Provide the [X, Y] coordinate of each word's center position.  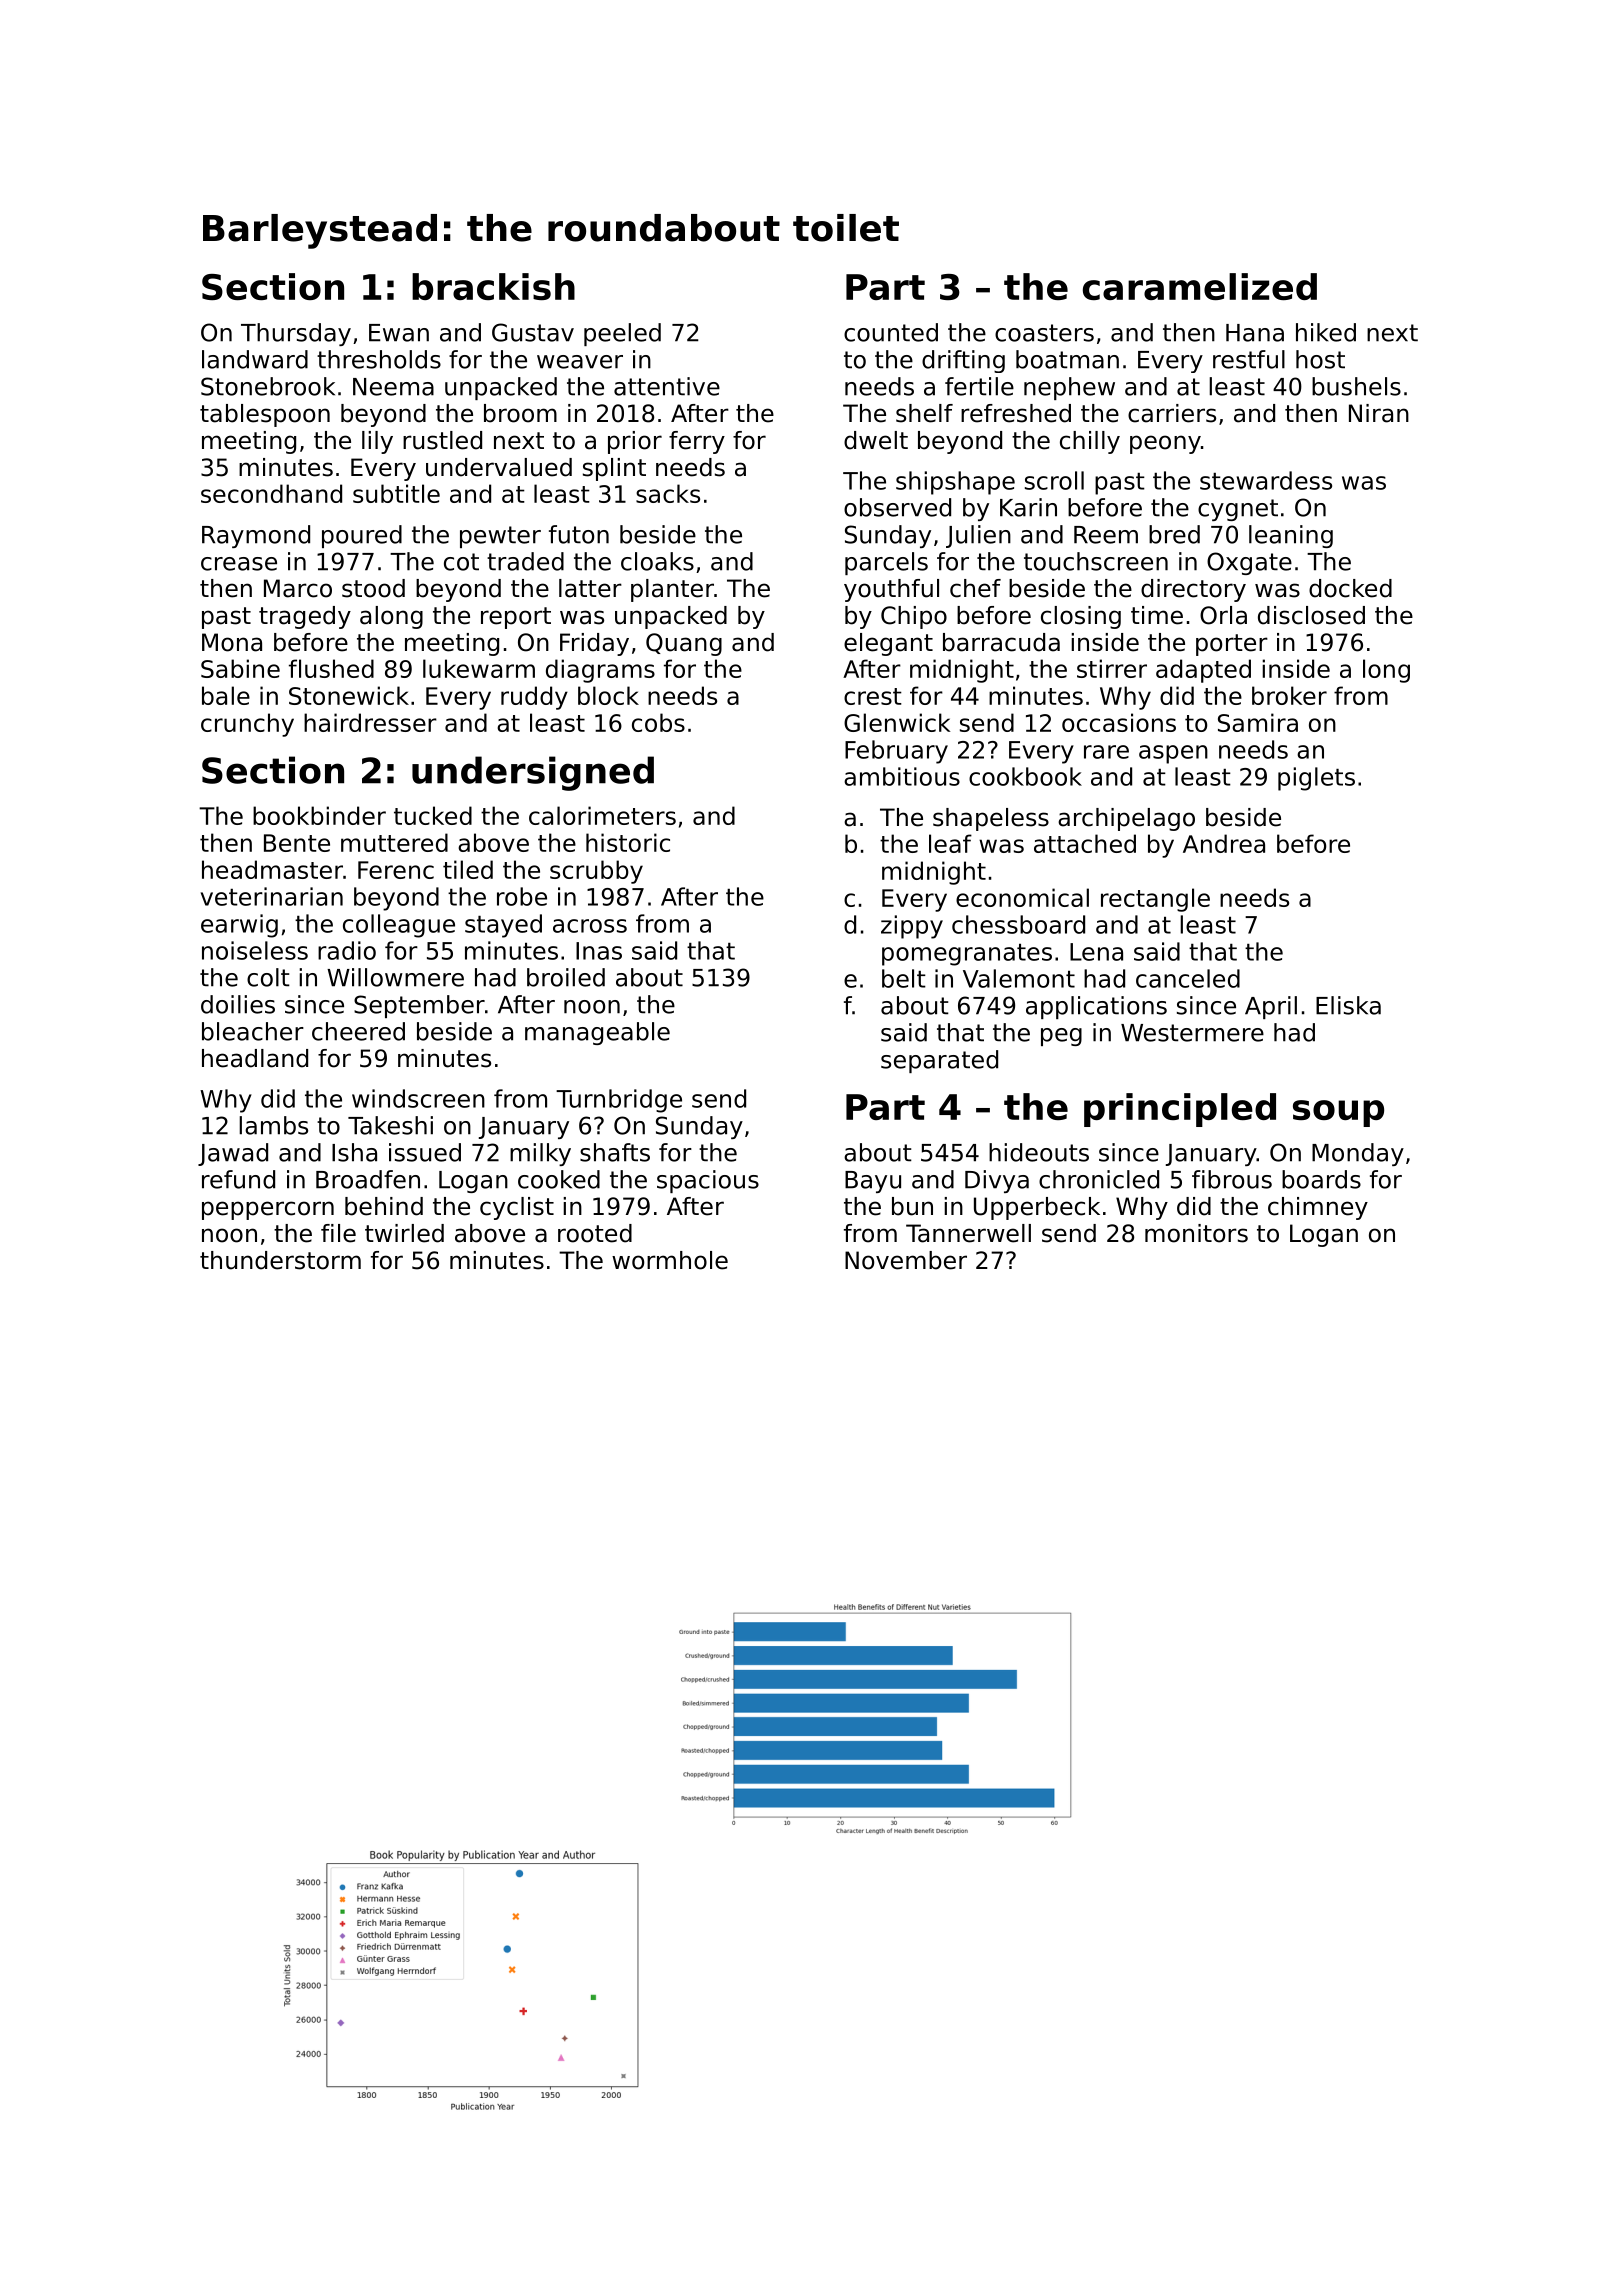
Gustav [533, 332]
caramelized [1200, 286]
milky [540, 1154]
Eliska [1348, 1005]
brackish [493, 286]
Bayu [873, 1182]
